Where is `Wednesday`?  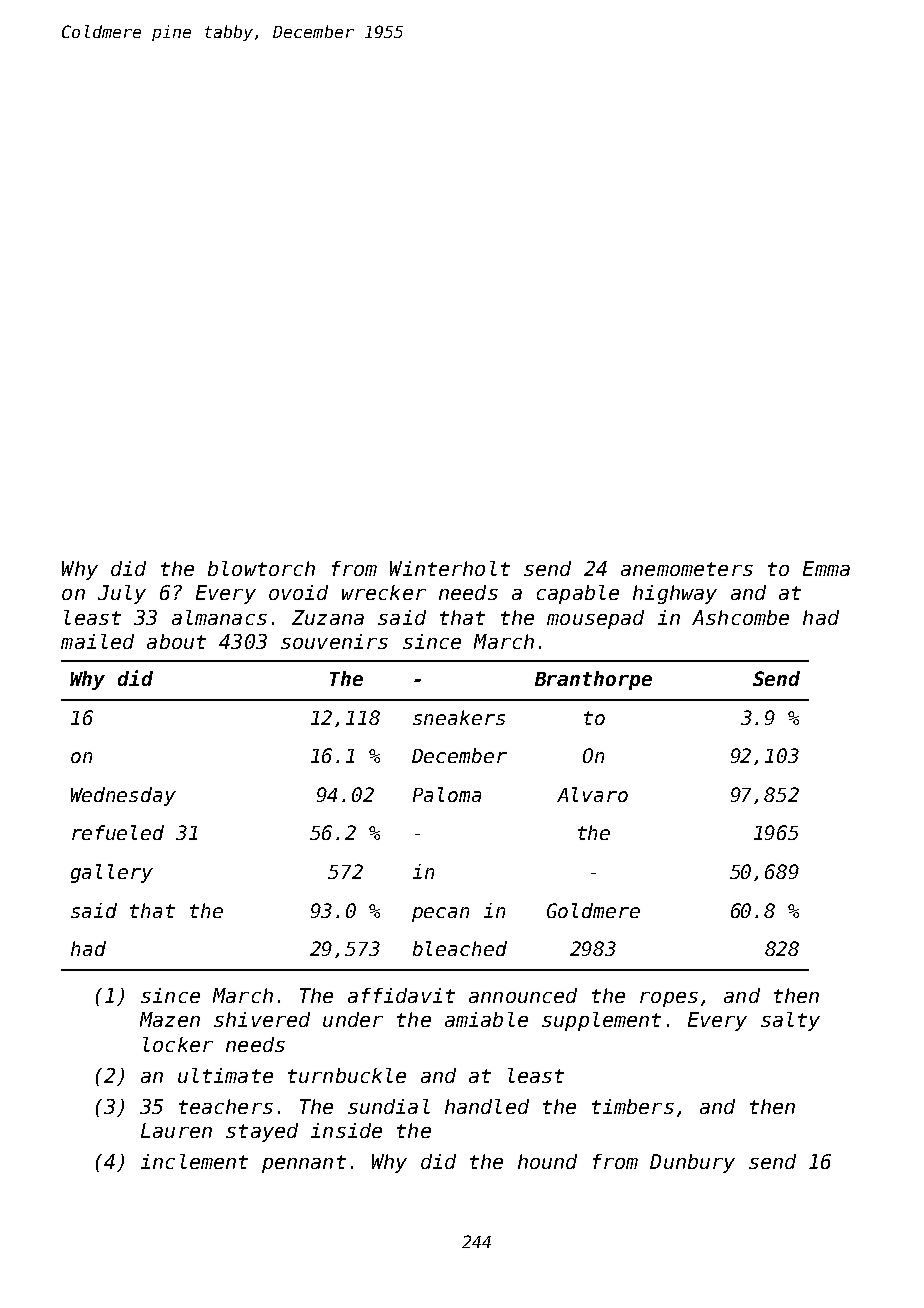 Wednesday is located at coordinates (123, 796).
